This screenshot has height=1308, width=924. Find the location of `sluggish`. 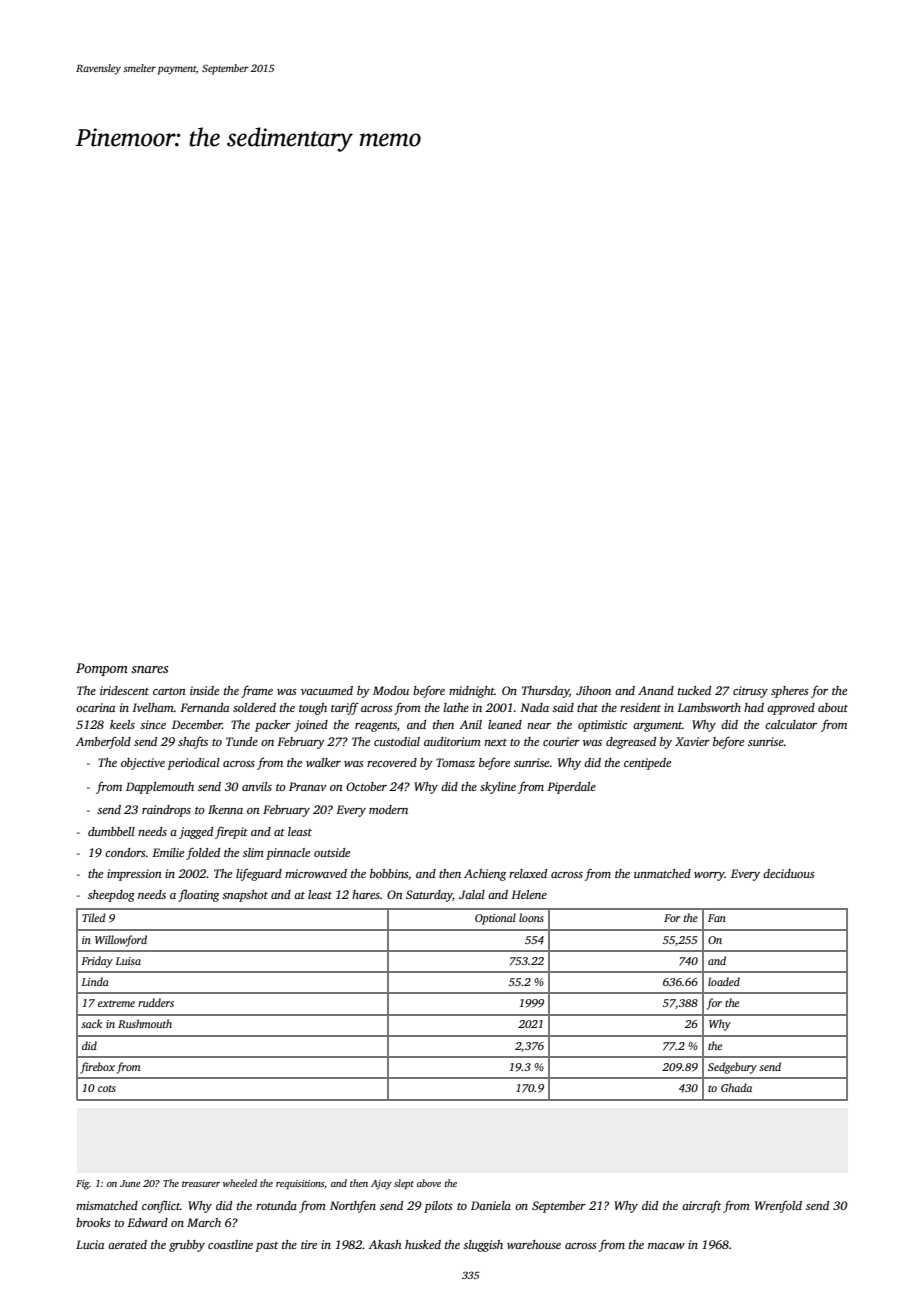

sluggish is located at coordinates (483, 1246).
